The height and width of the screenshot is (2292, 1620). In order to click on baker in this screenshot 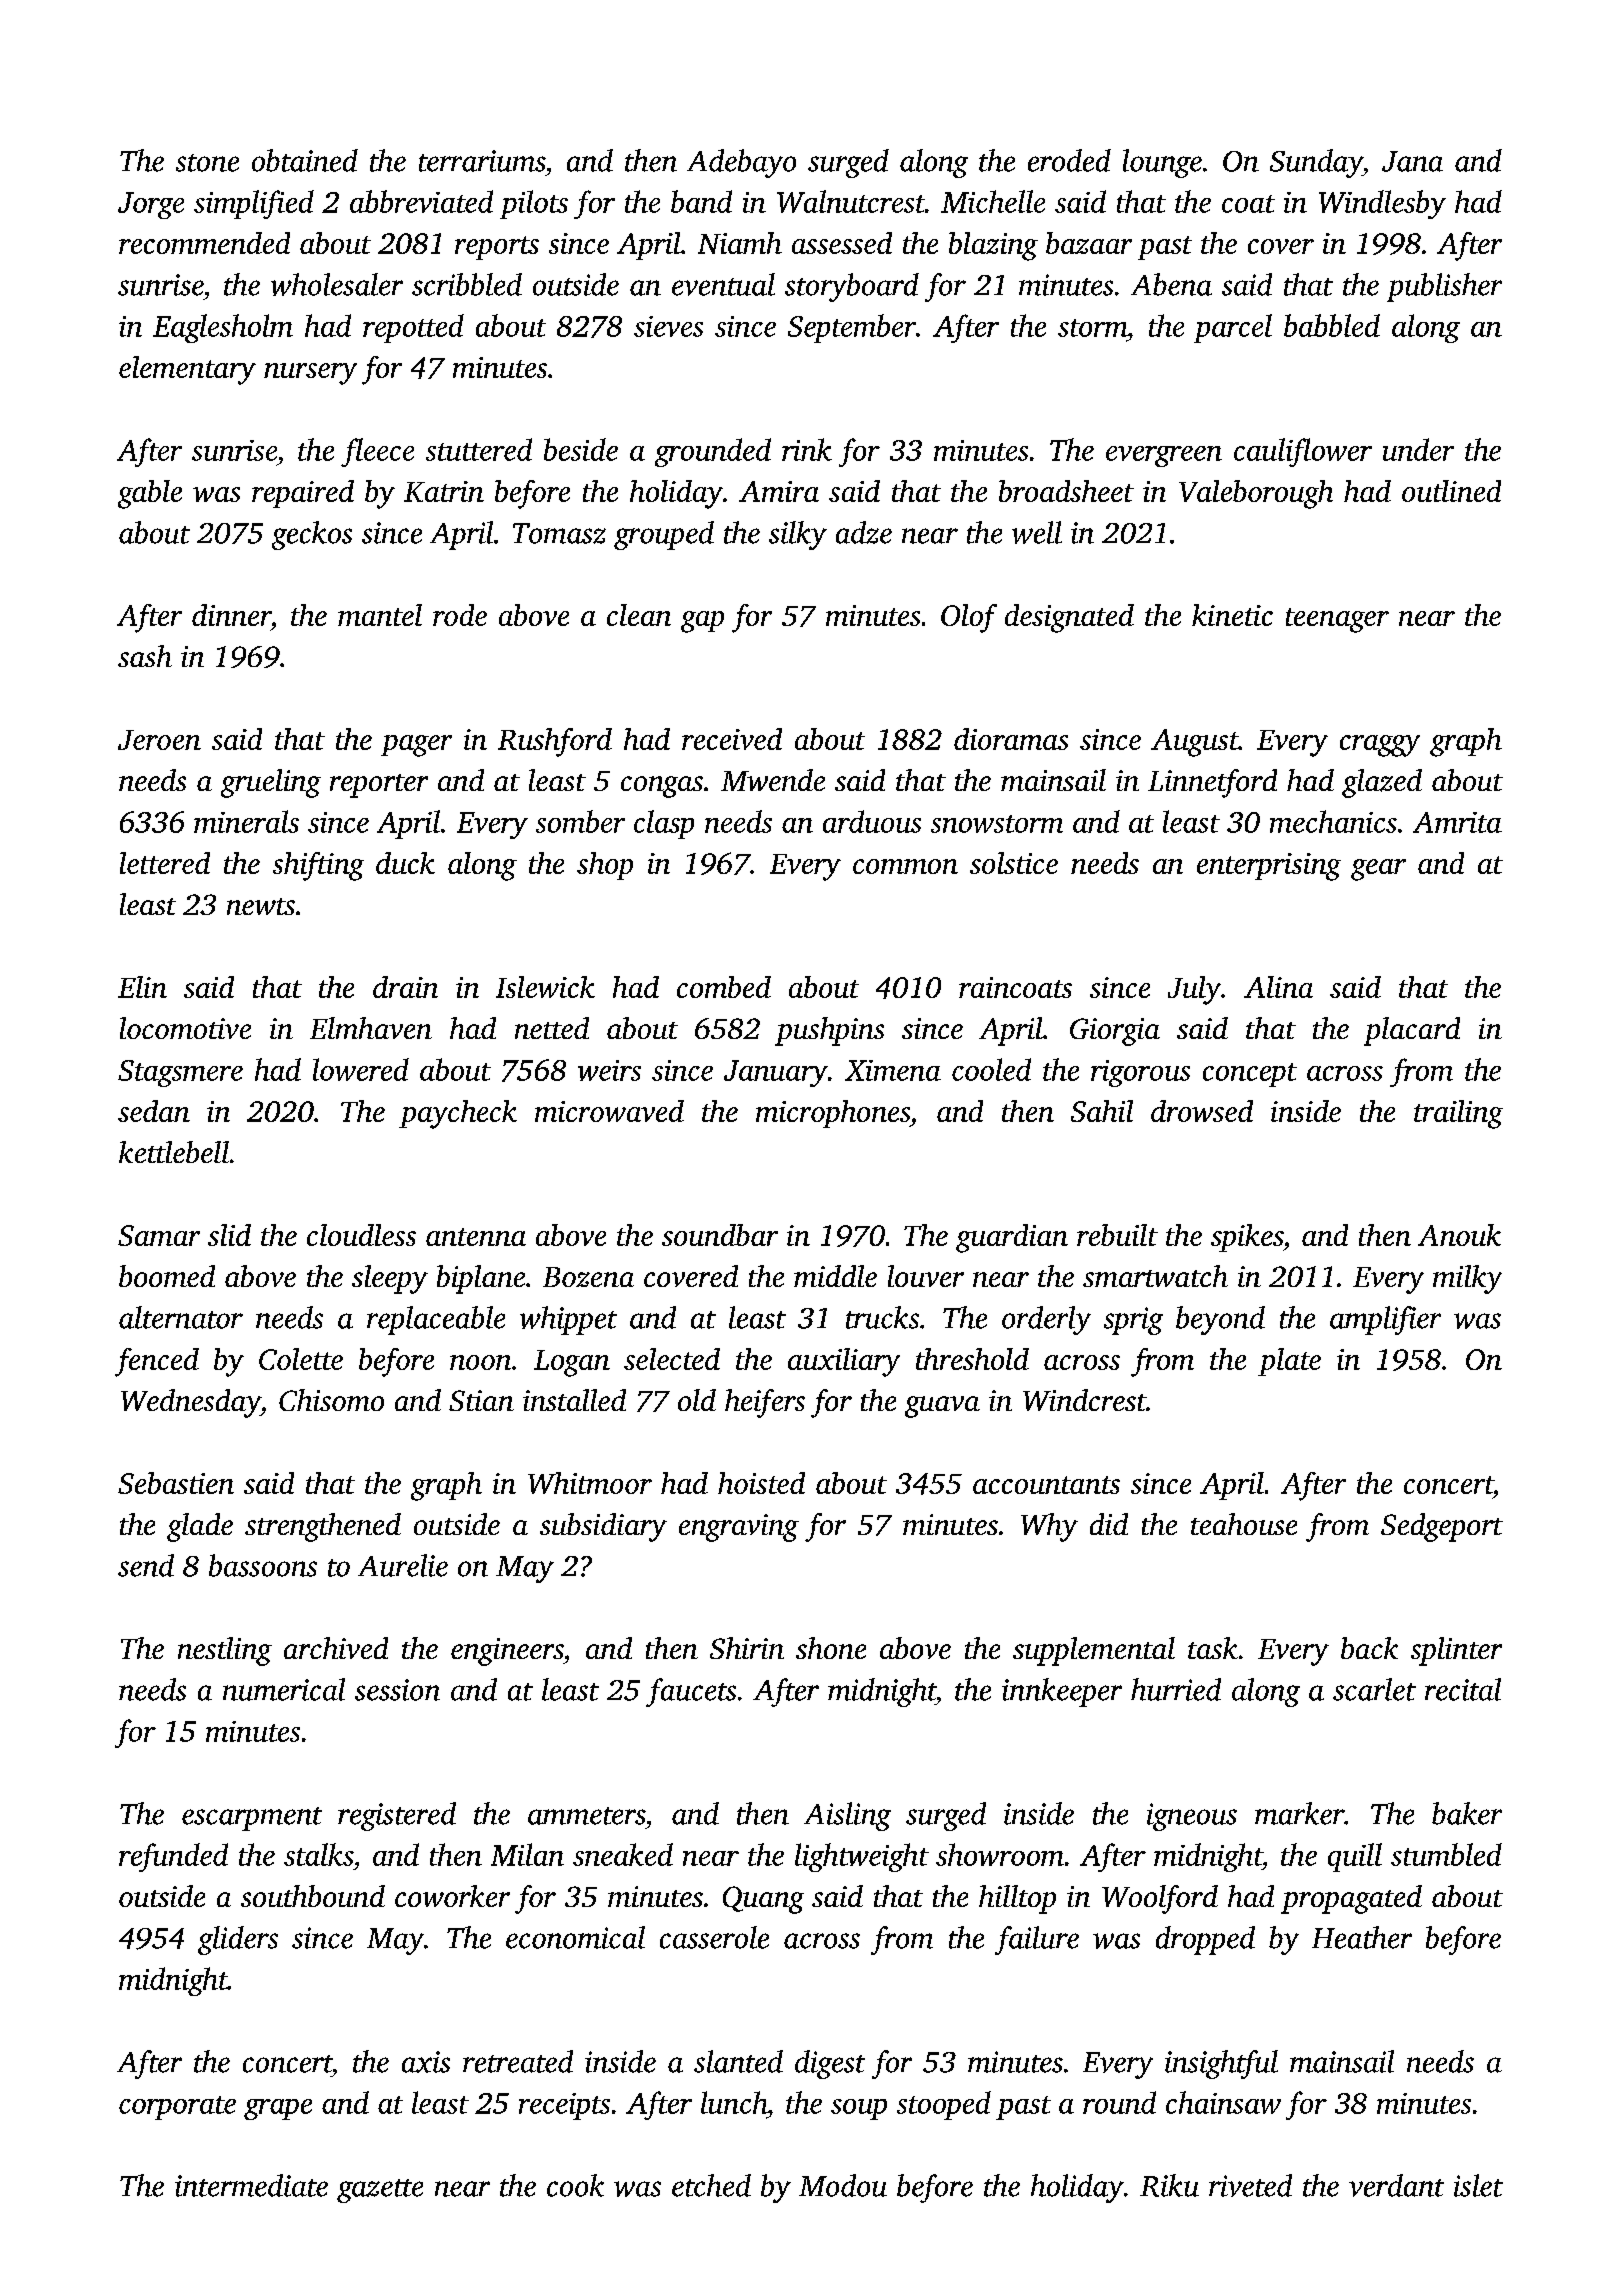, I will do `click(1467, 1813)`.
